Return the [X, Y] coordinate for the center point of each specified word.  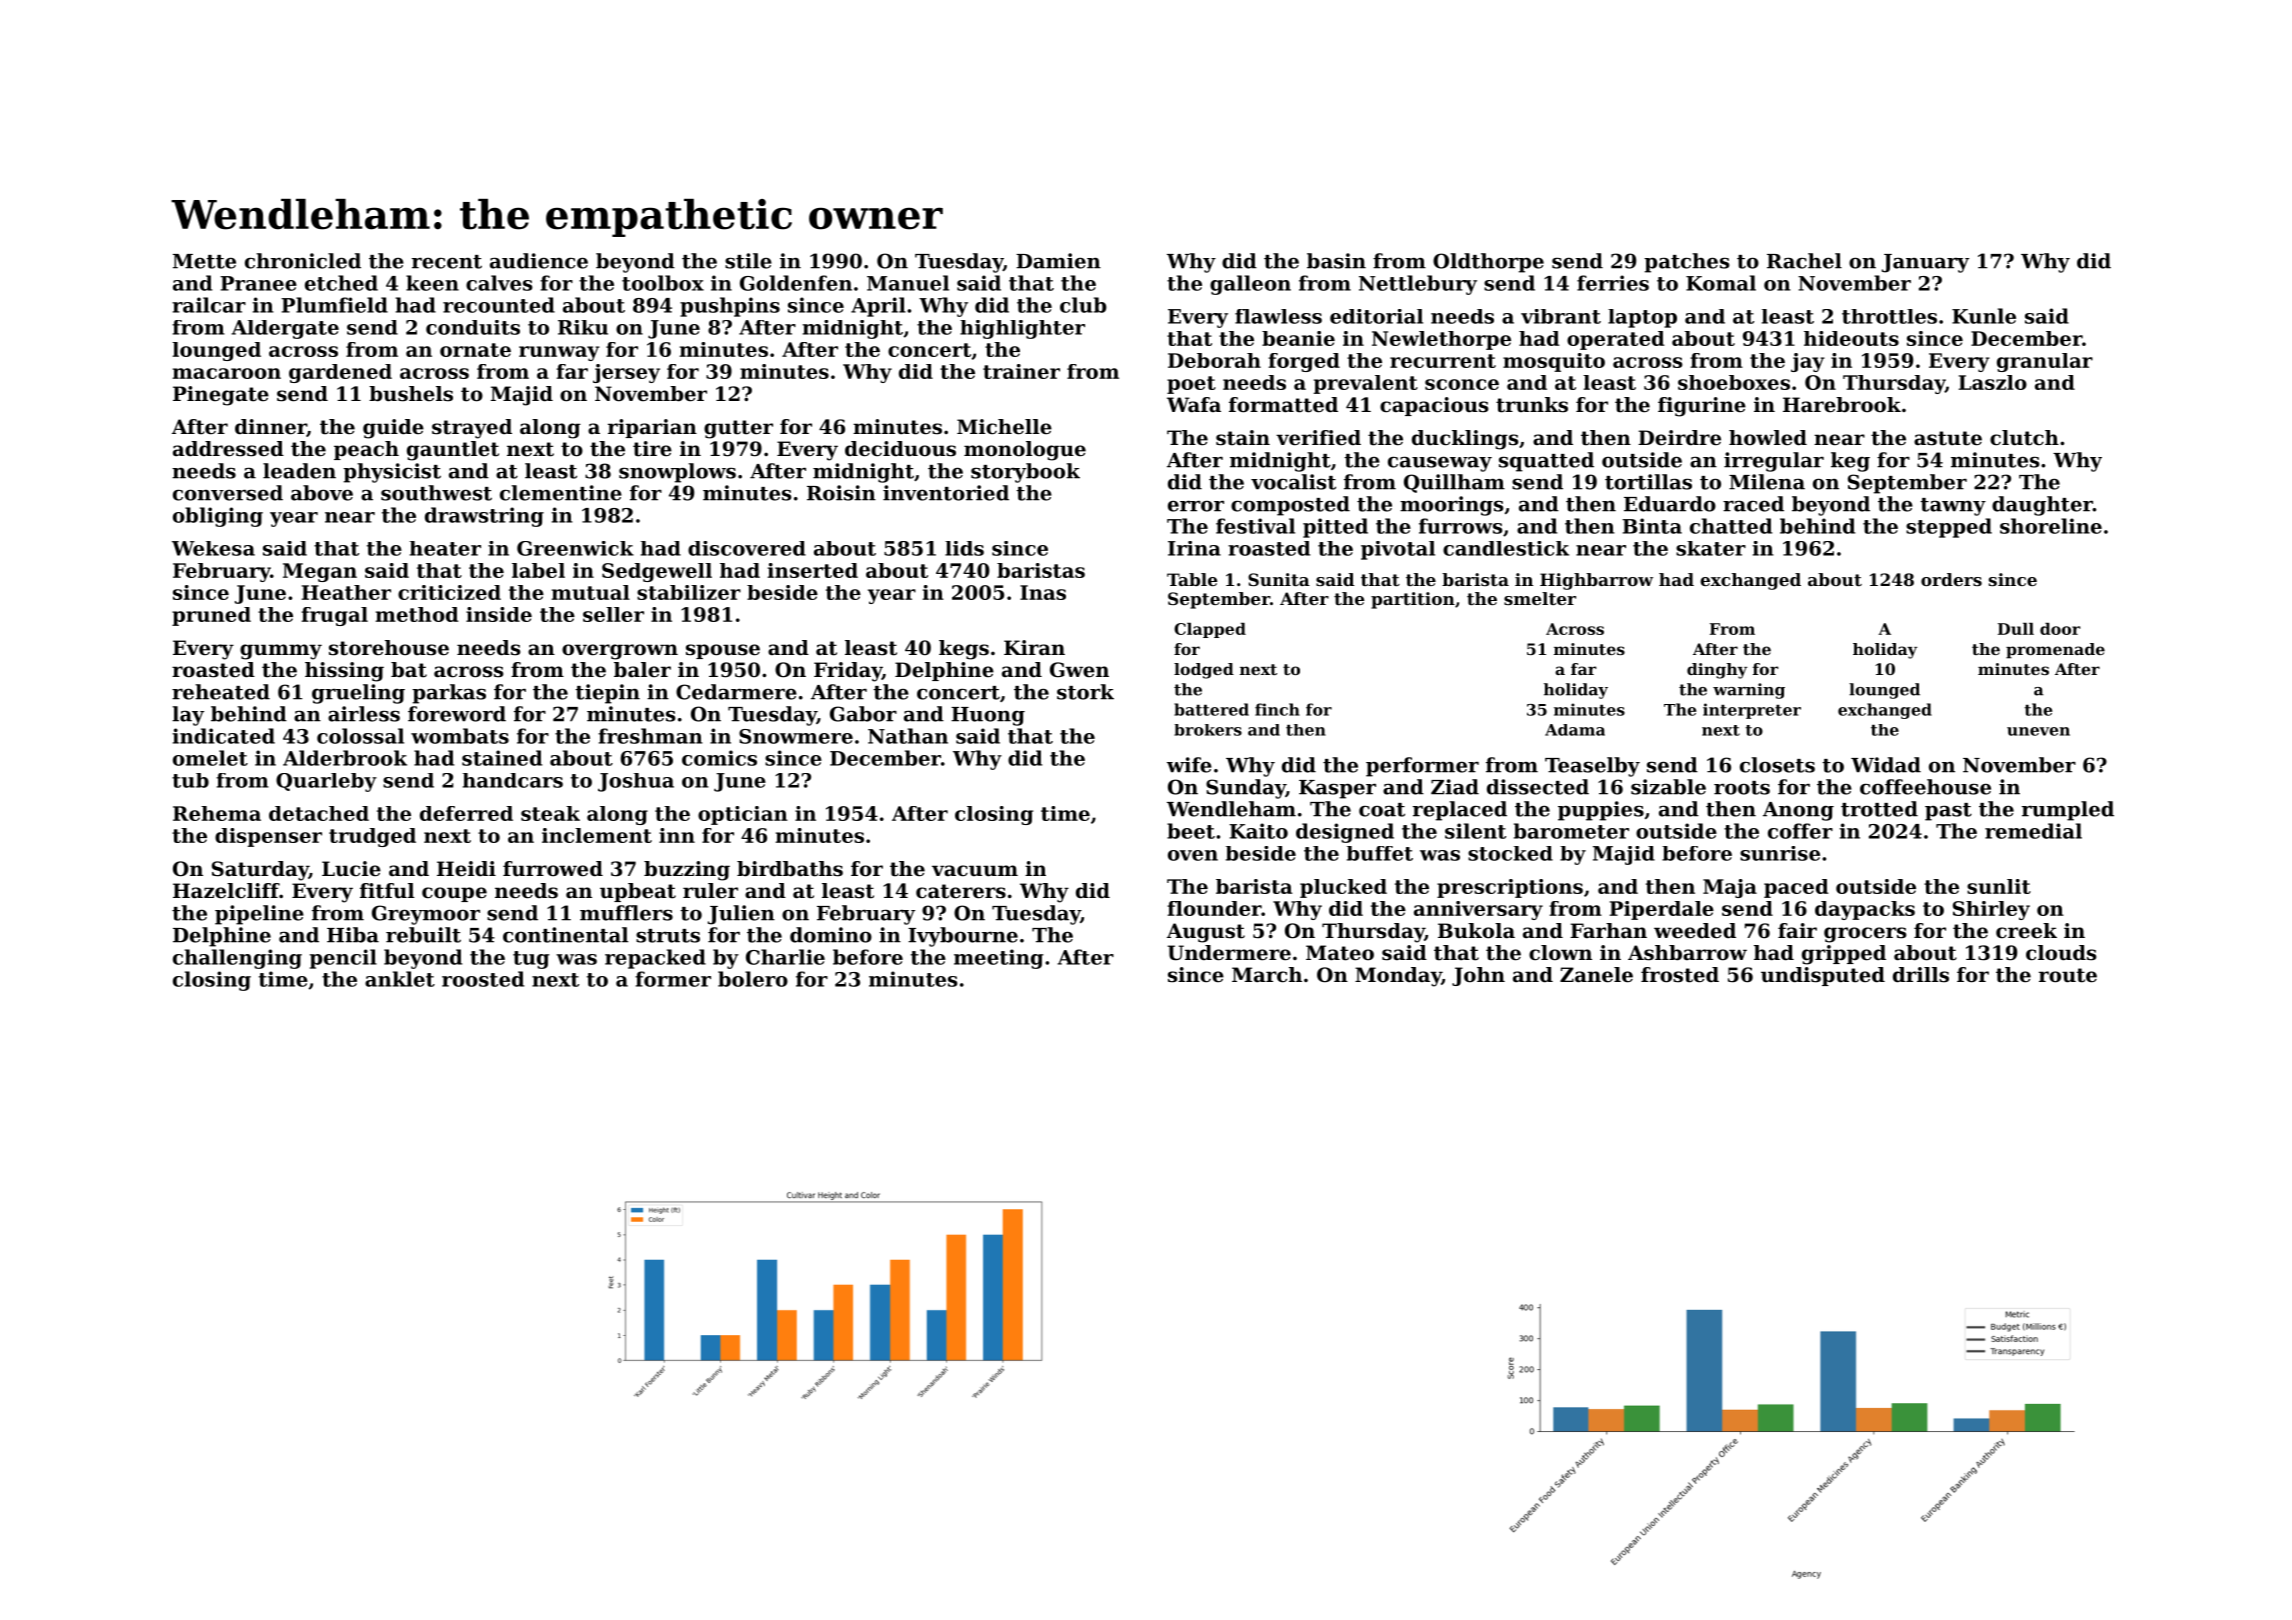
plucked [1343, 888]
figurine [1702, 407]
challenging [237, 959]
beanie [1298, 338]
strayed [472, 429]
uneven [2038, 731]
